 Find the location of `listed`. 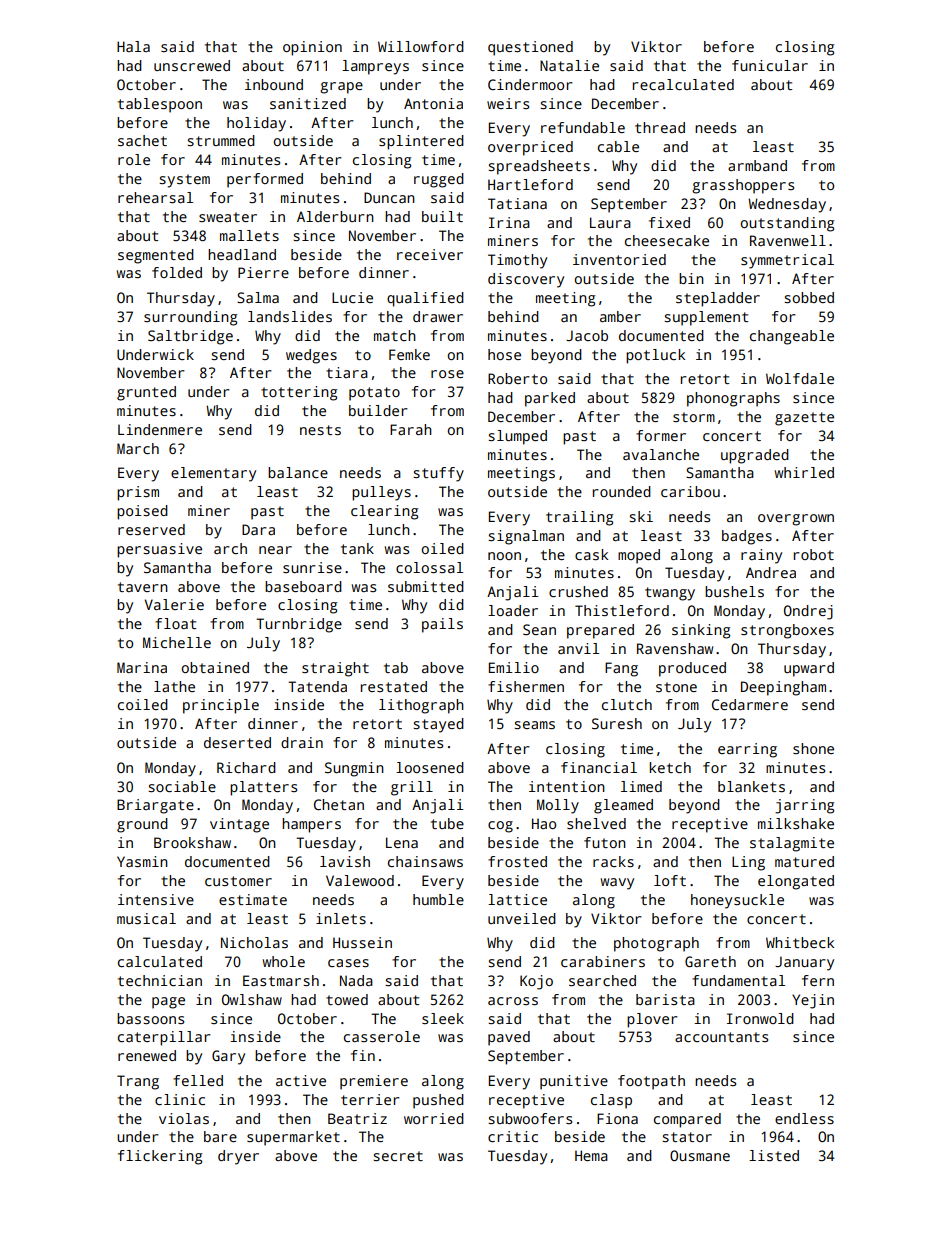

listed is located at coordinates (774, 1155).
